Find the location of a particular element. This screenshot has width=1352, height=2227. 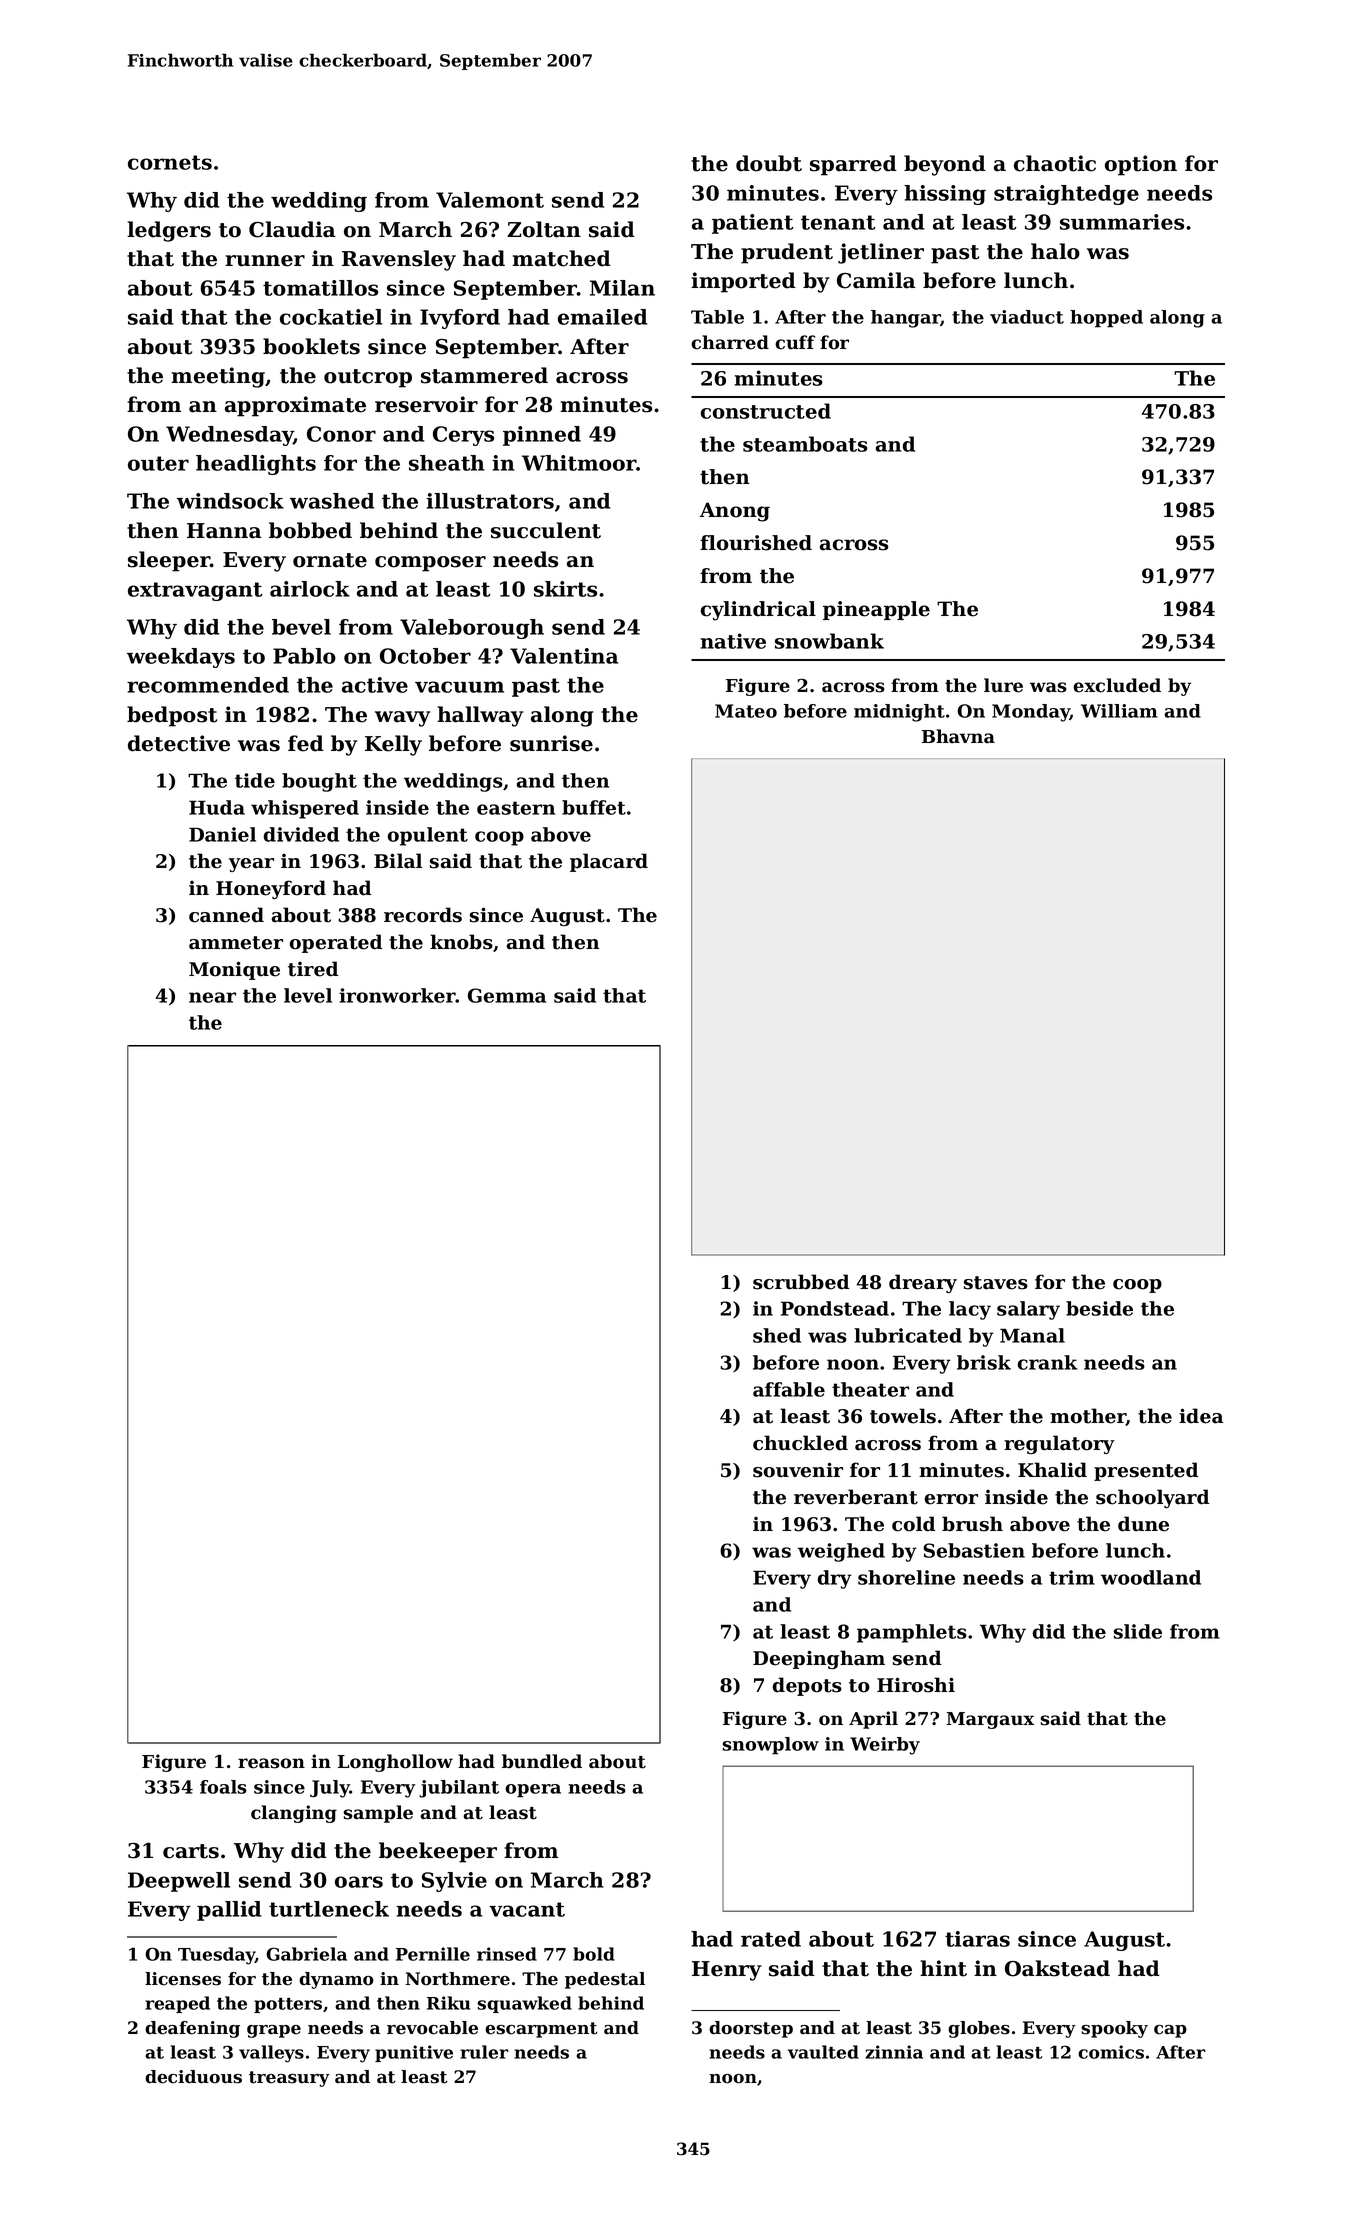

meeting is located at coordinates (218, 377).
